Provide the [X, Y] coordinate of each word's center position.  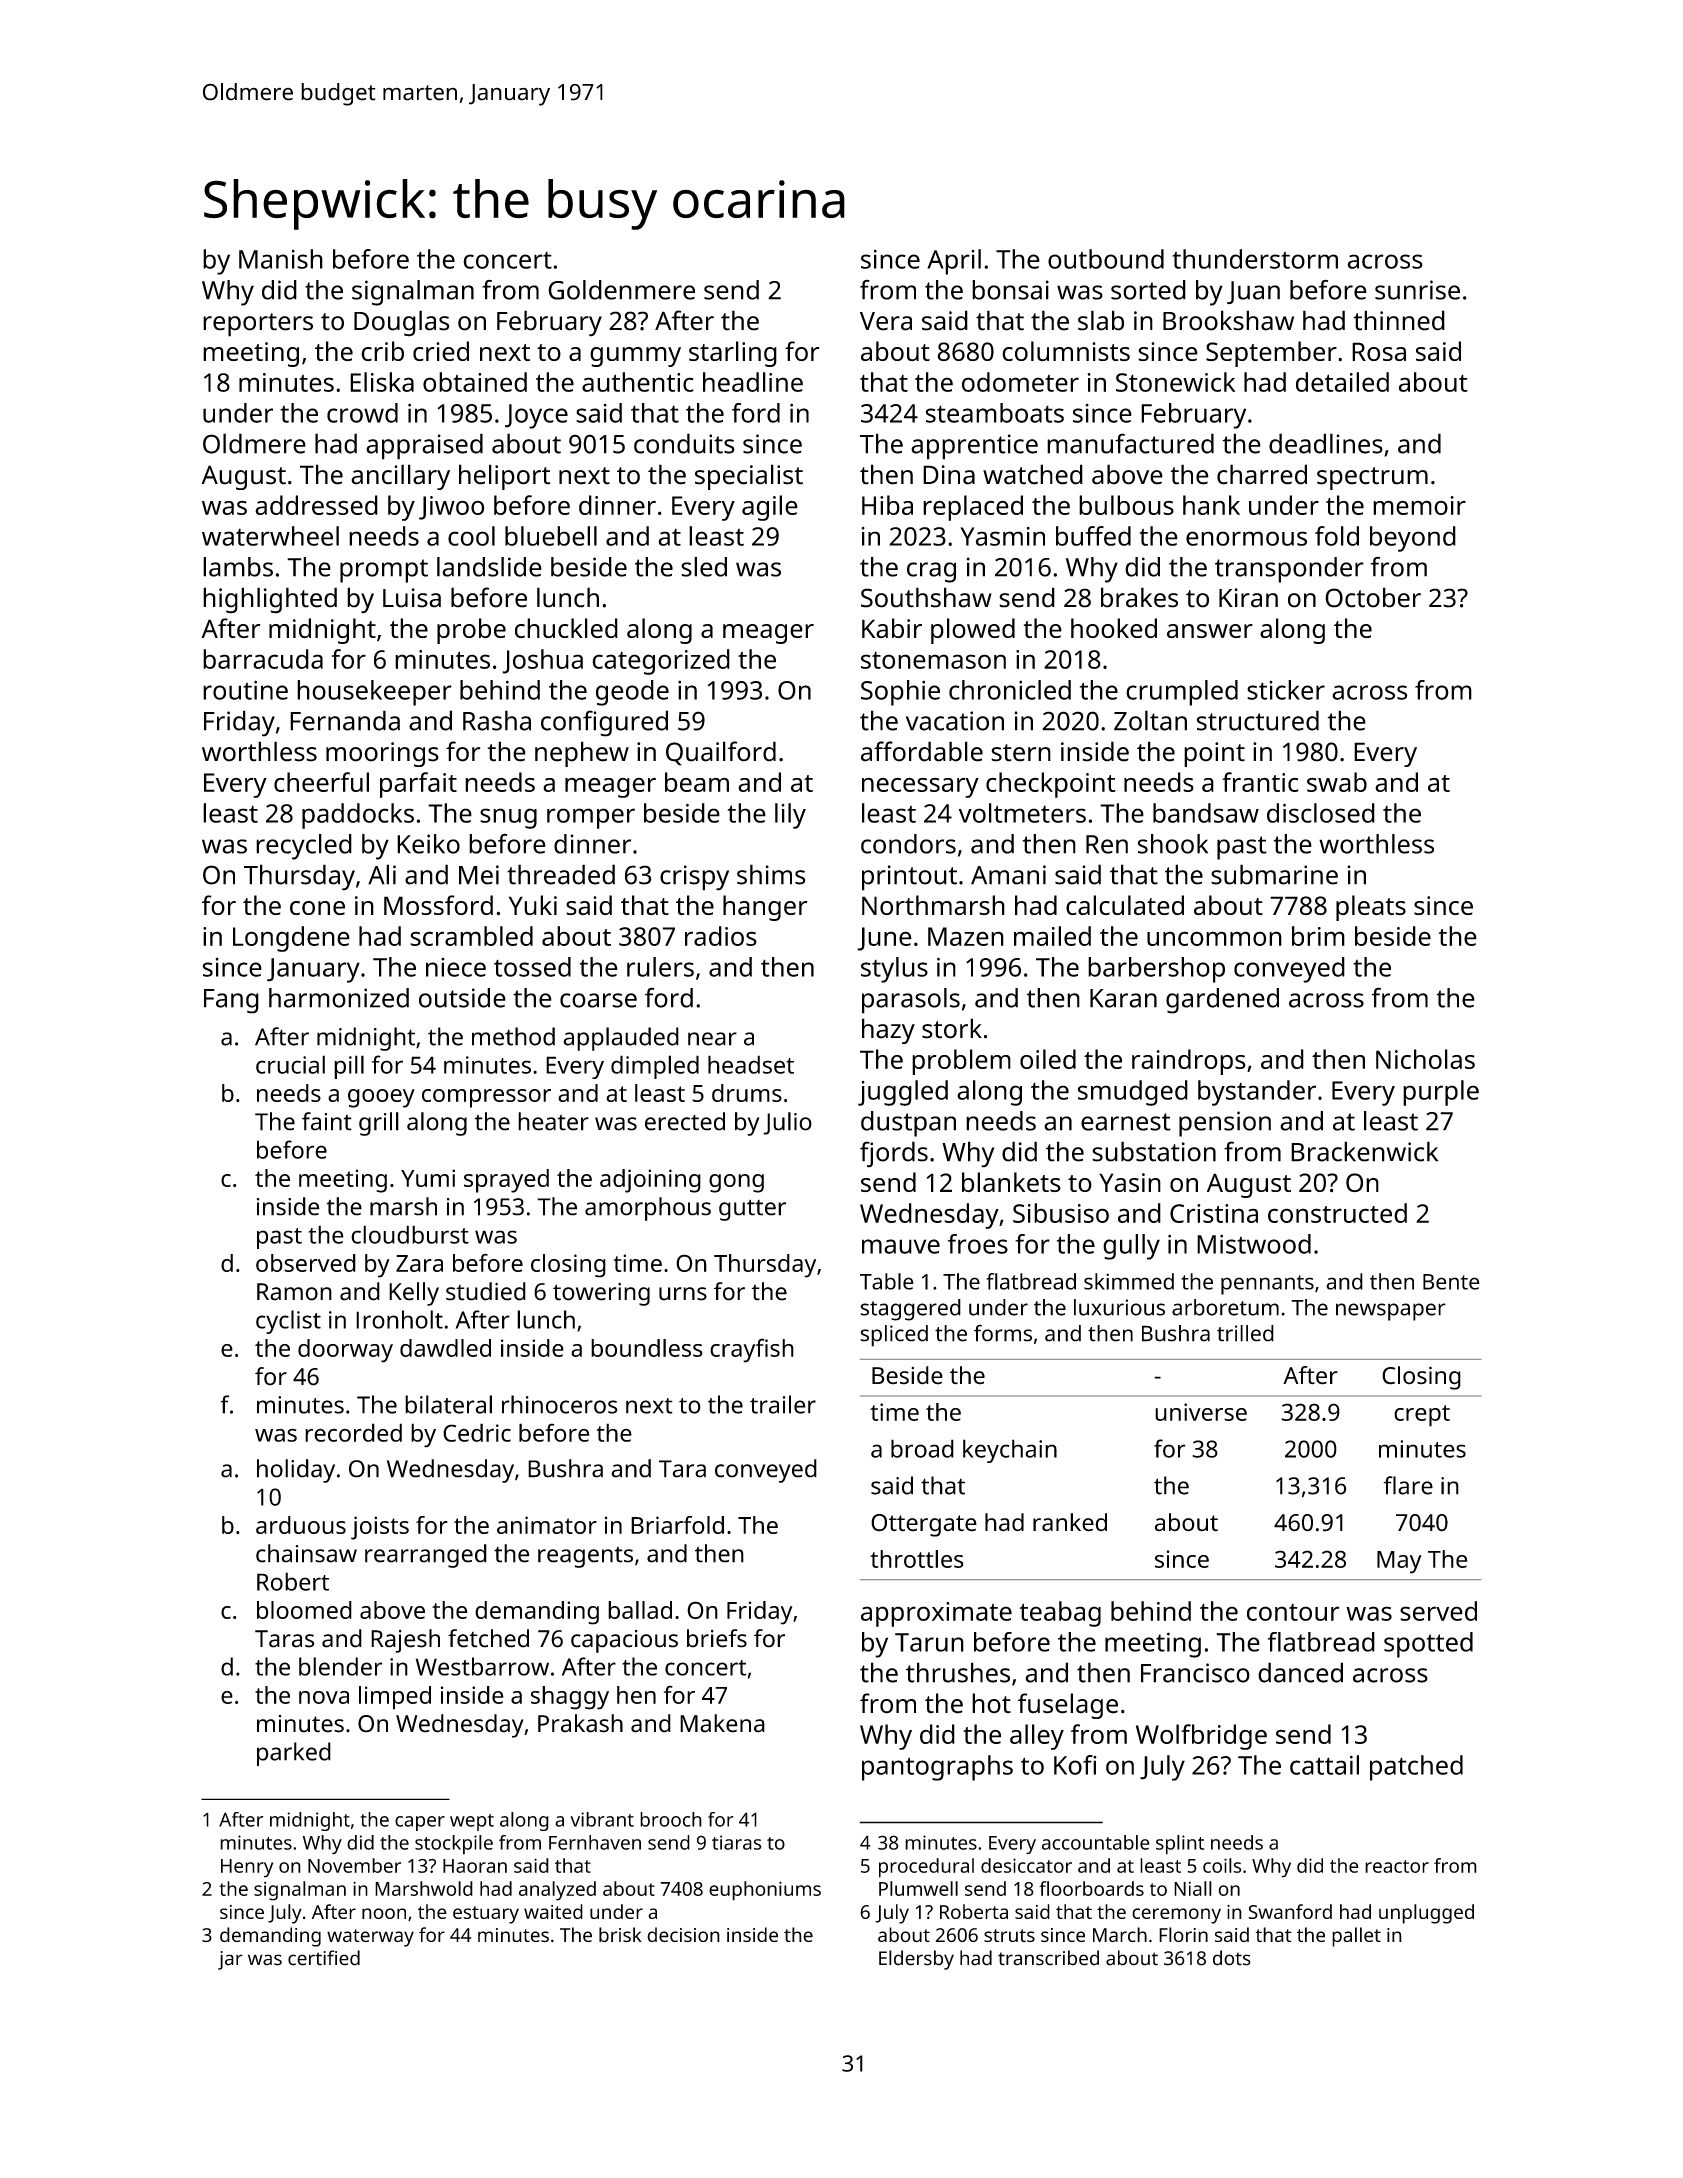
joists [380, 1528]
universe [1201, 1412]
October [1373, 597]
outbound [1106, 259]
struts [1009, 1935]
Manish [281, 259]
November [354, 1865]
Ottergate [924, 1525]
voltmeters [1022, 813]
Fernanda [345, 720]
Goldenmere [621, 290]
